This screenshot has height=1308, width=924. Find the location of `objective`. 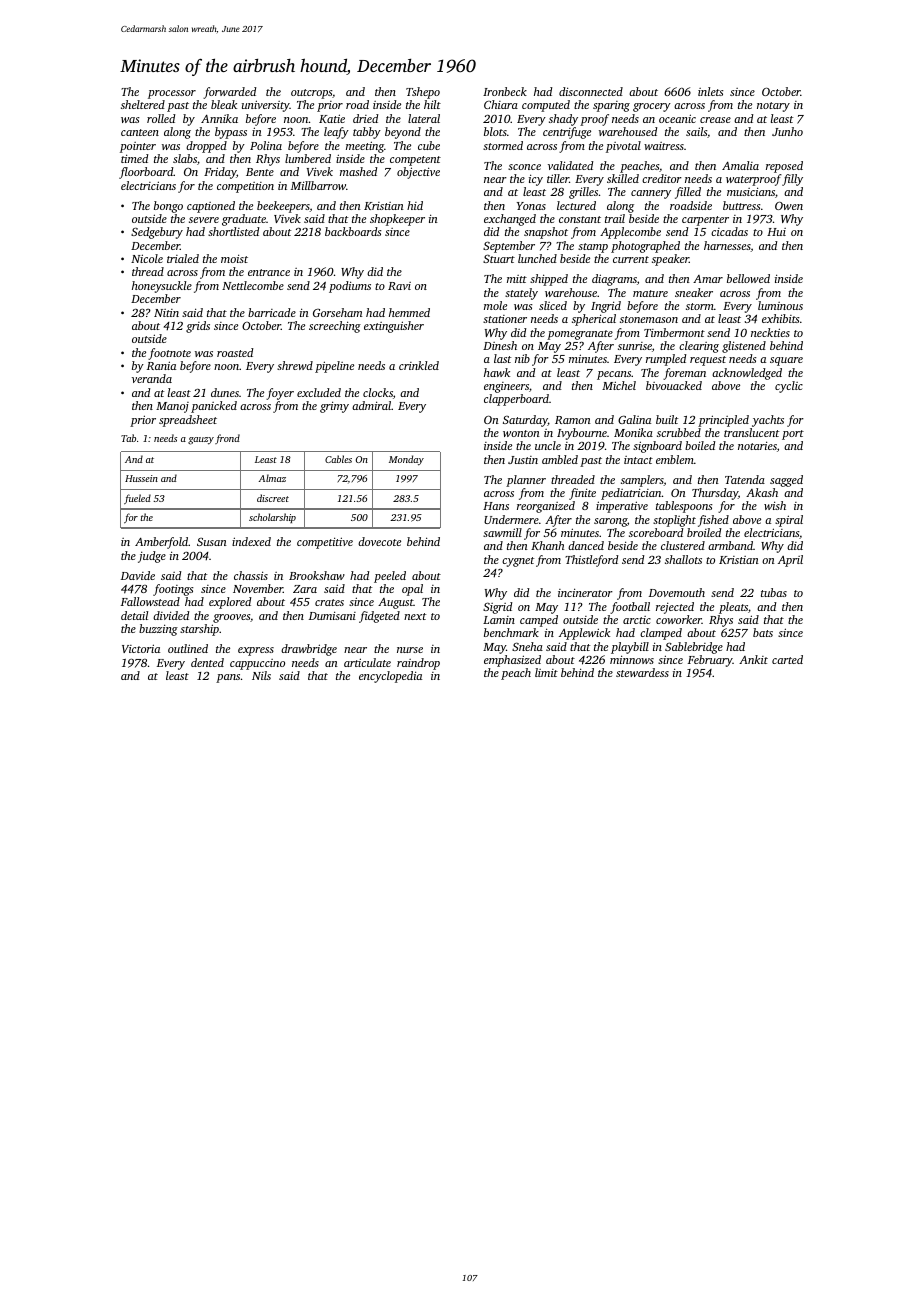

objective is located at coordinates (418, 173).
